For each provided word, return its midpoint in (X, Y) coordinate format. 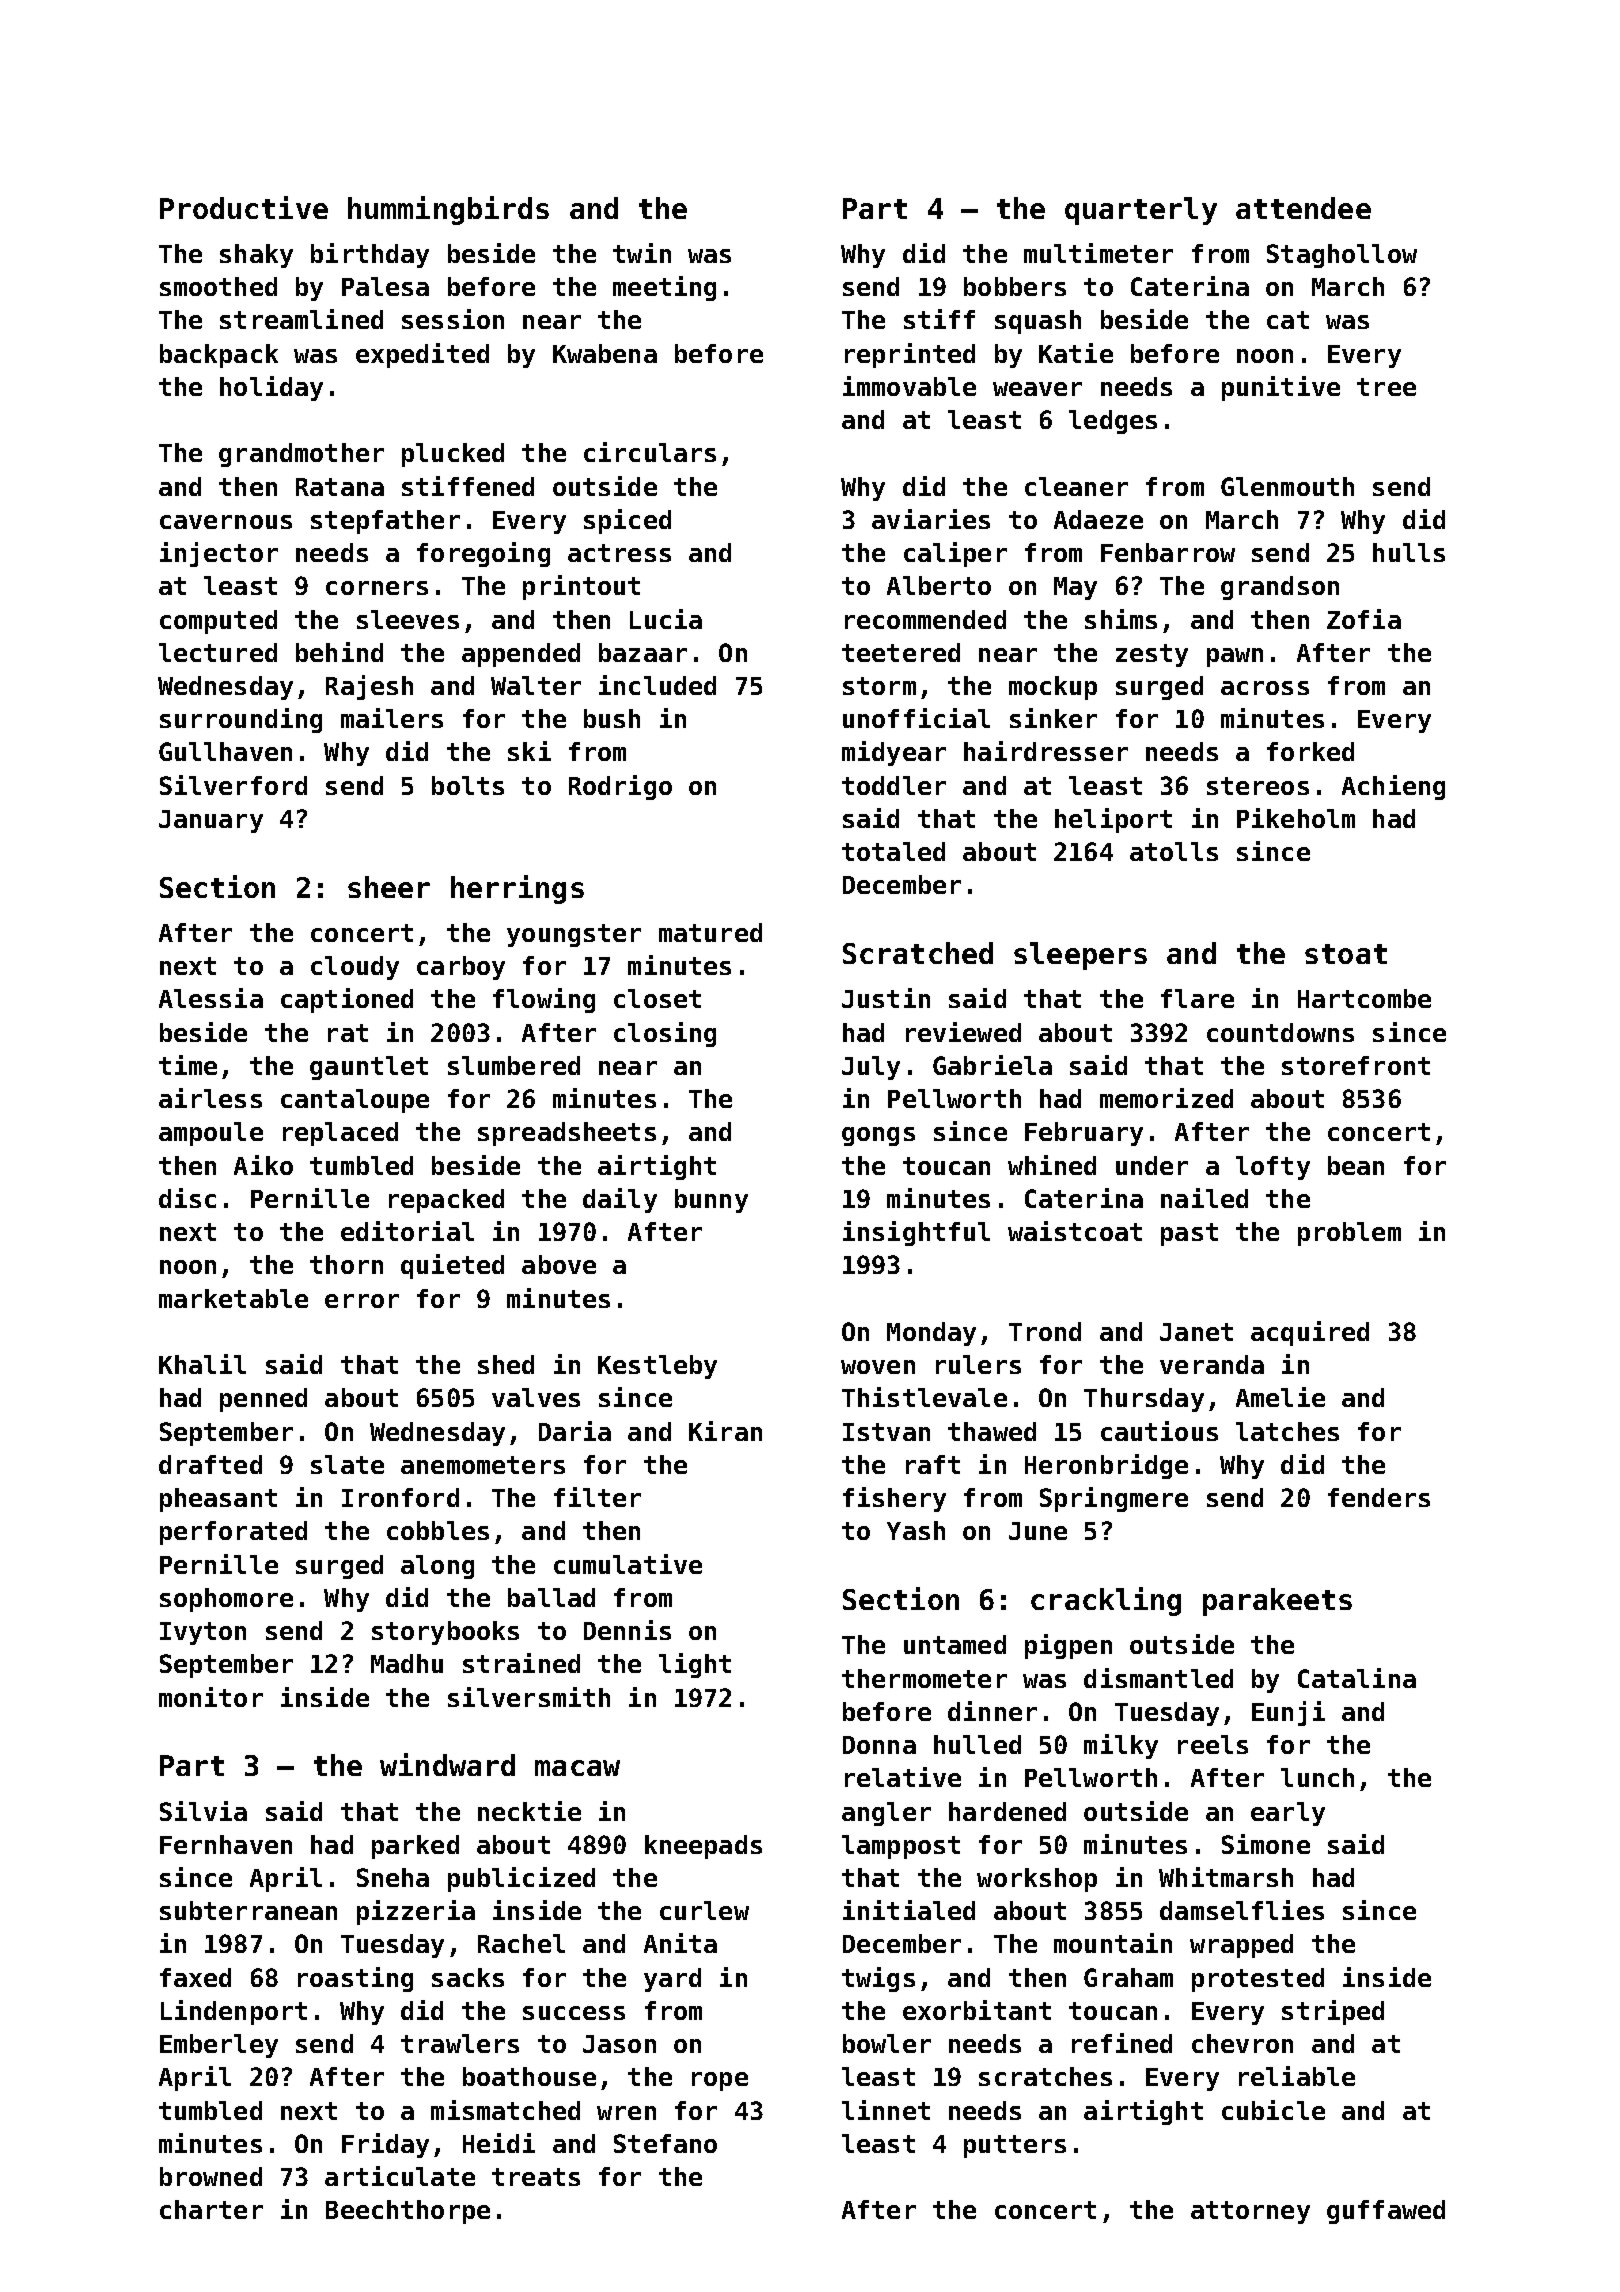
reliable (1297, 2076)
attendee (1303, 208)
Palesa (385, 286)
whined (1052, 1165)
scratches (1045, 2076)
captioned (347, 1000)
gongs (878, 1136)
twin (642, 253)
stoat (1346, 954)
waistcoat (1075, 1231)
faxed (195, 1977)
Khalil (202, 1364)
